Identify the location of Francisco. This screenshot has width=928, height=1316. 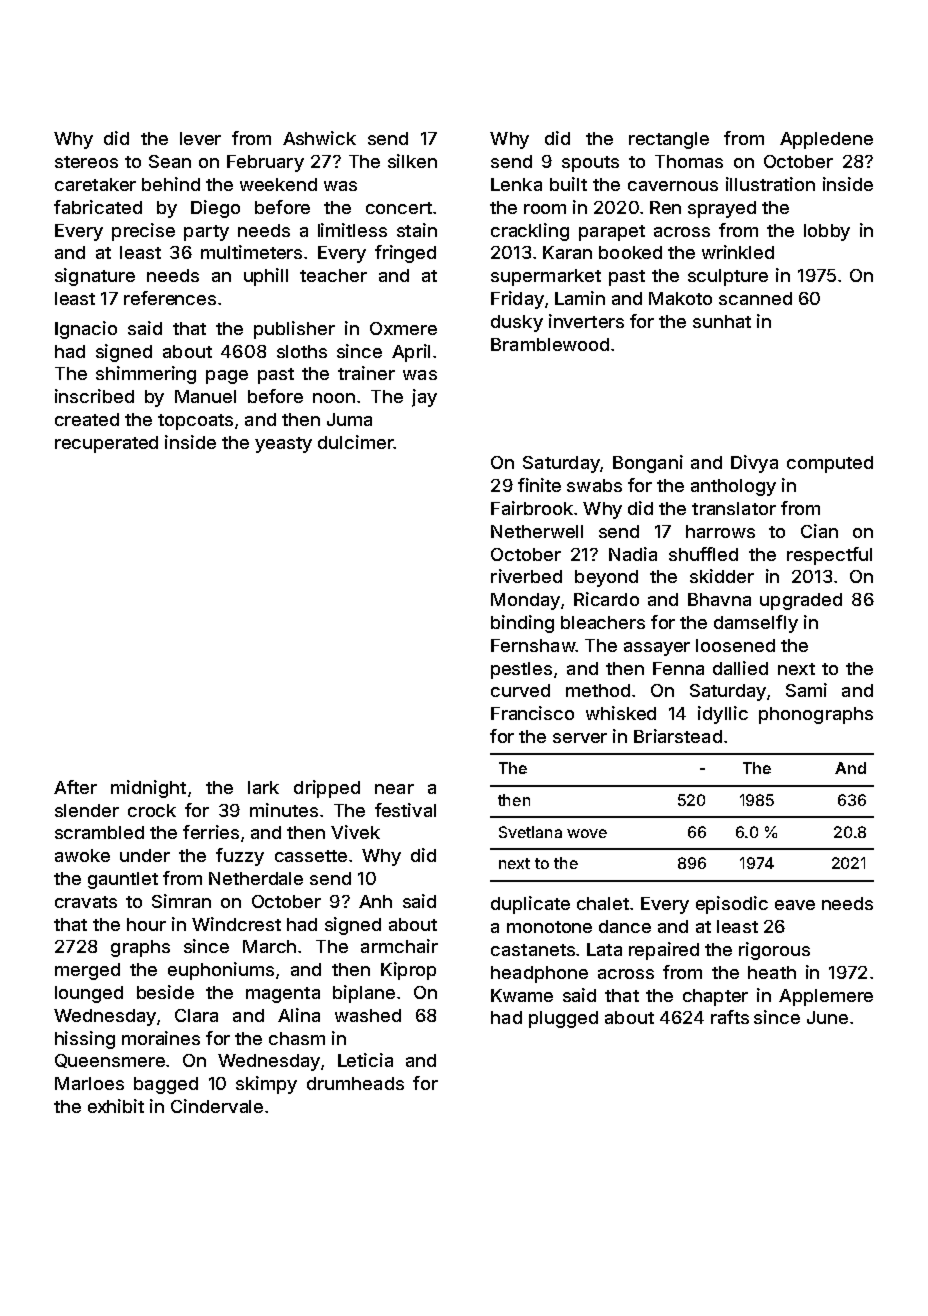
(532, 713).
